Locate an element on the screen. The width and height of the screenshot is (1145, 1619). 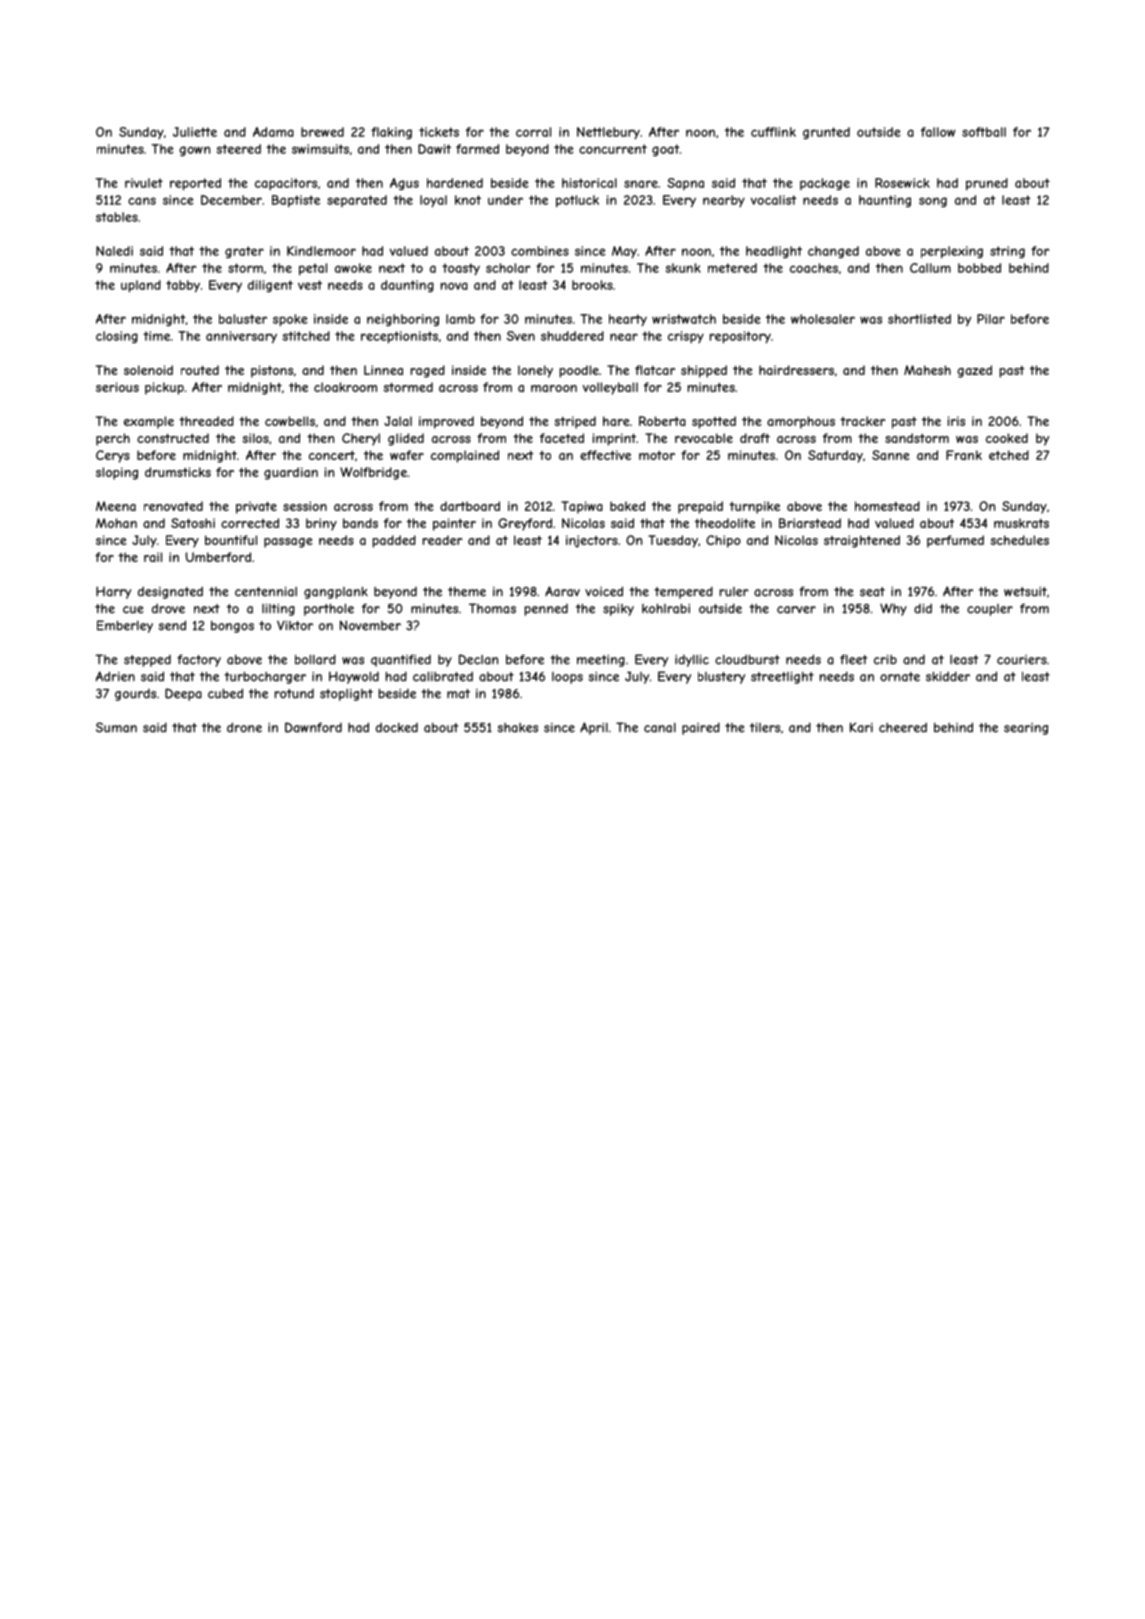
guardian is located at coordinates (291, 473).
